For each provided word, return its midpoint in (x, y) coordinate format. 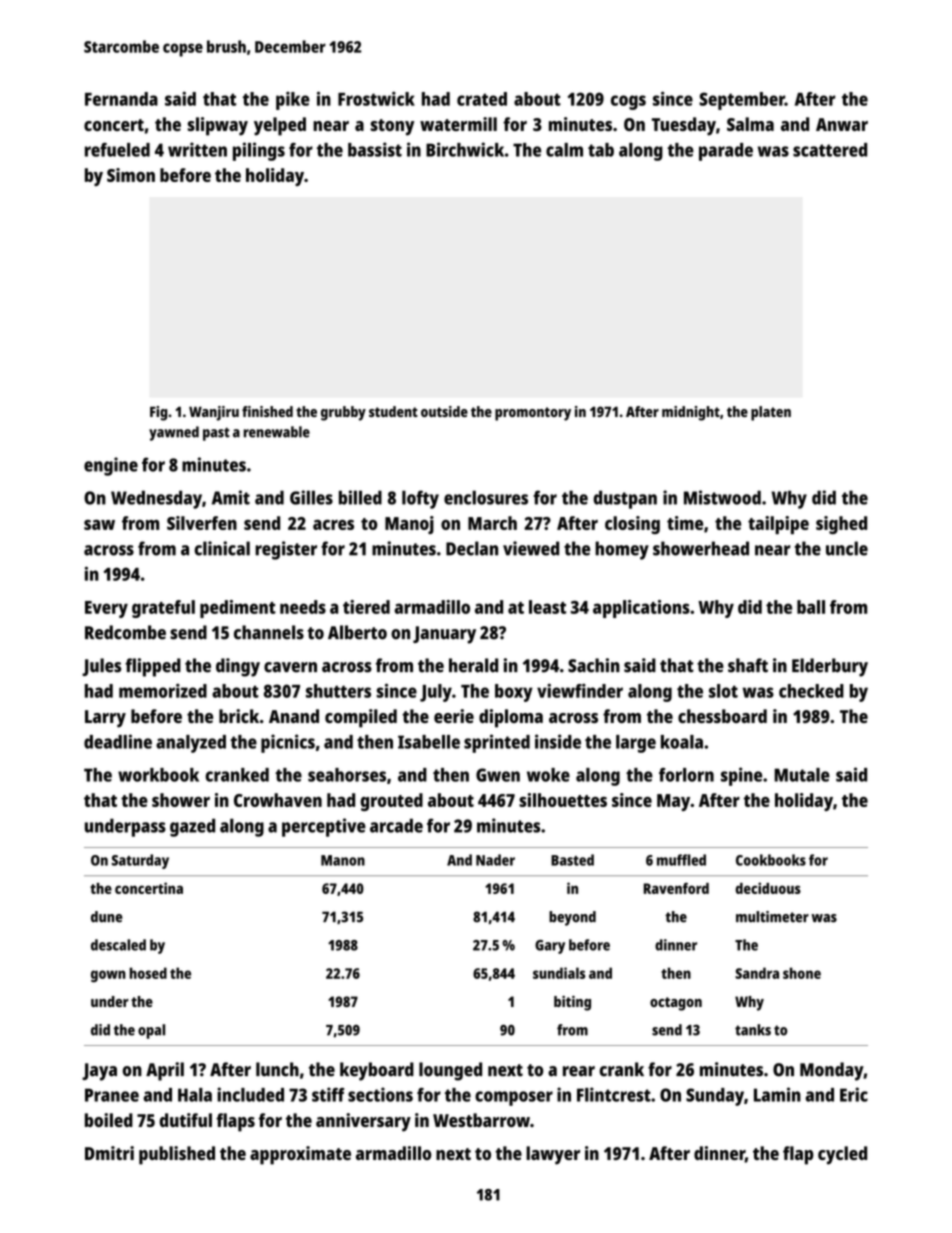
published (177, 1155)
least (547, 607)
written (197, 149)
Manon (343, 860)
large (636, 744)
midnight (691, 413)
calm (564, 150)
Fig (159, 413)
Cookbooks (771, 860)
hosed (148, 973)
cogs (628, 102)
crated (482, 99)
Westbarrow (481, 1120)
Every (106, 609)
